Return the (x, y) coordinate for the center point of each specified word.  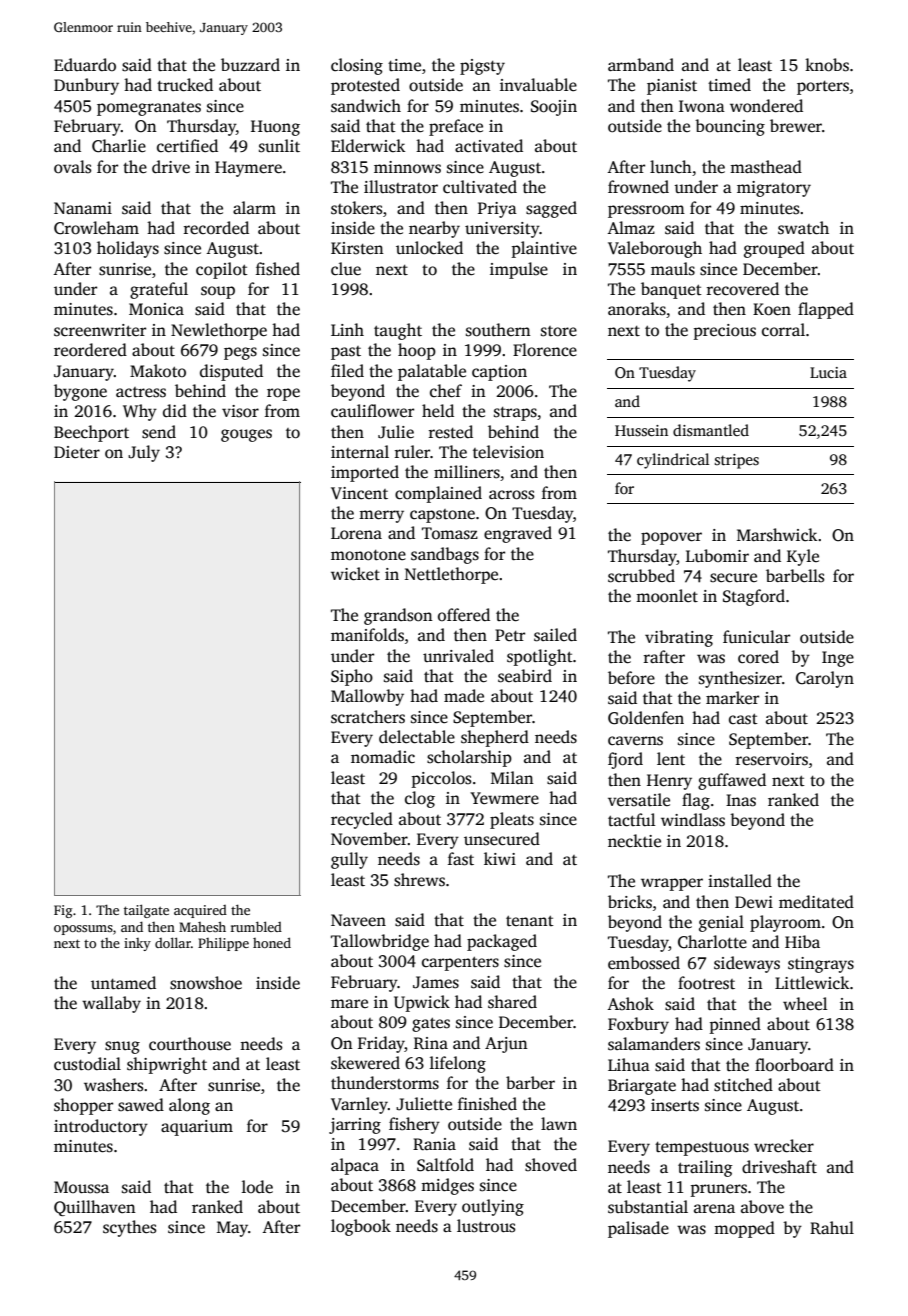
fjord (625, 760)
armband (641, 65)
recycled (362, 820)
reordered (90, 350)
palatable (432, 372)
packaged (502, 942)
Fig (63, 911)
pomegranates (149, 109)
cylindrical (673, 461)
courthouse (190, 1044)
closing (357, 66)
